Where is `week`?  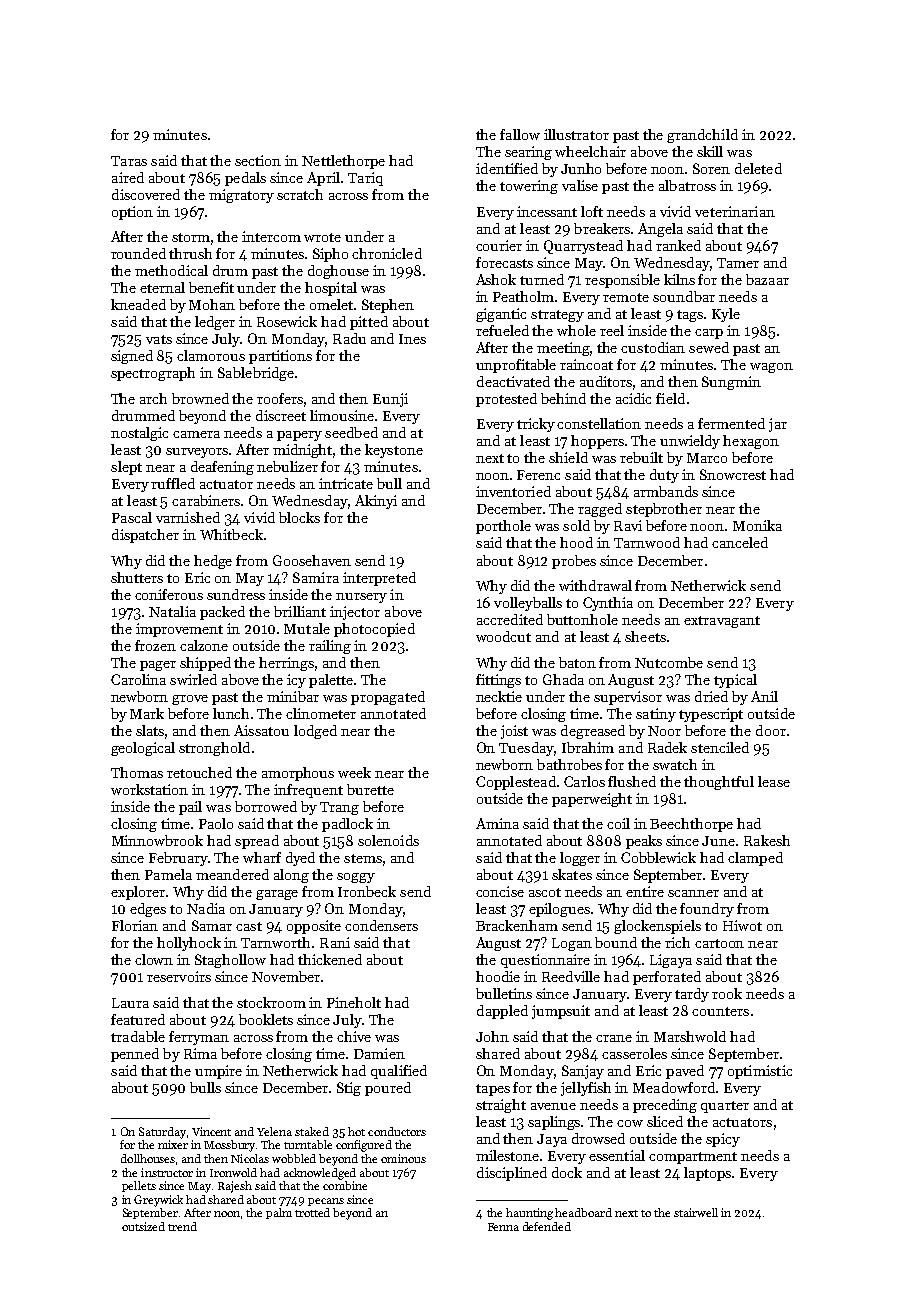 week is located at coordinates (354, 772).
